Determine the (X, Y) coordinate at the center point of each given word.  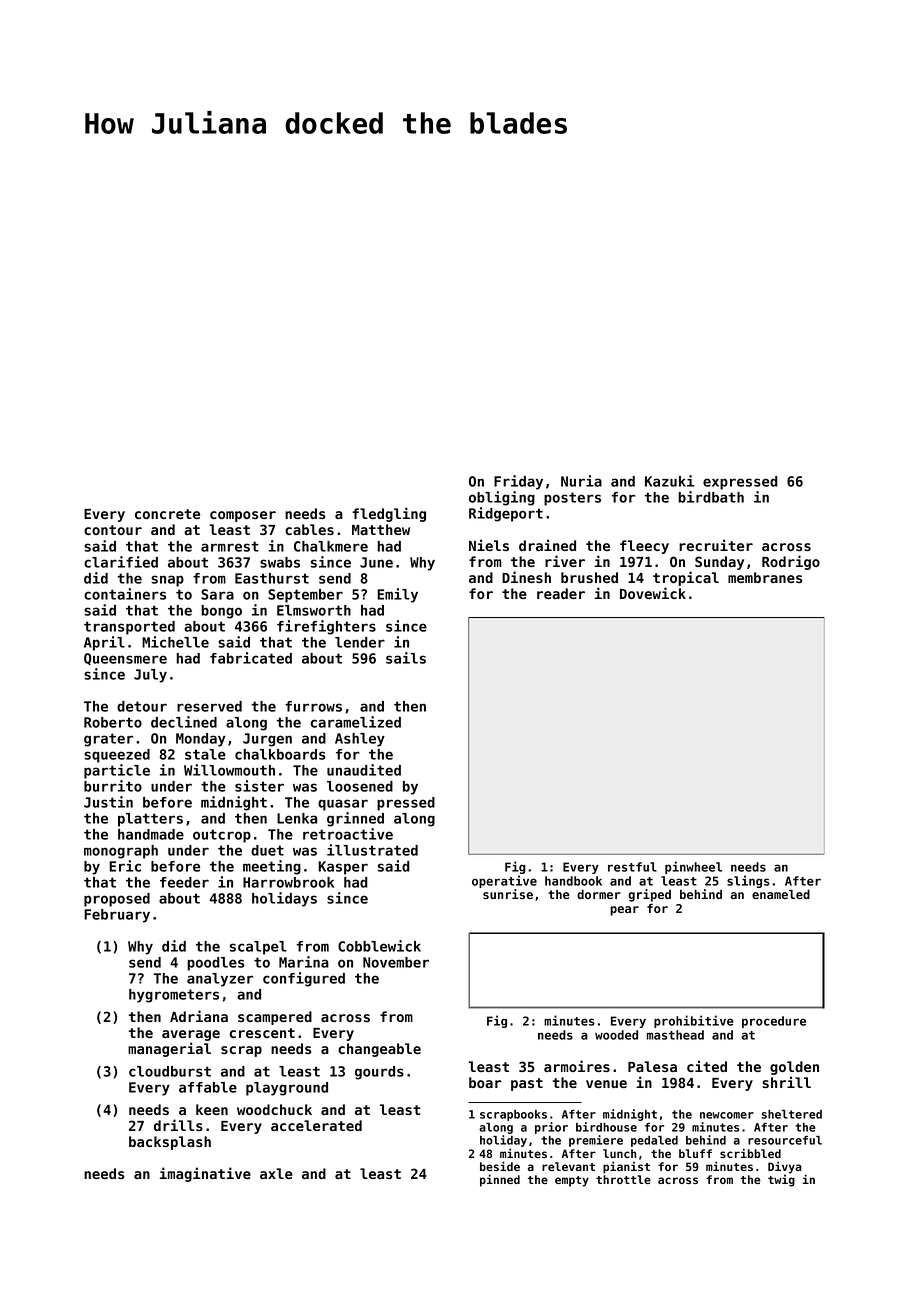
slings (748, 881)
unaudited (364, 770)
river (565, 561)
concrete (167, 514)
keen (212, 1109)
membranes (765, 577)
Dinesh (526, 577)
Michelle (175, 642)
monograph (121, 852)
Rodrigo (791, 562)
